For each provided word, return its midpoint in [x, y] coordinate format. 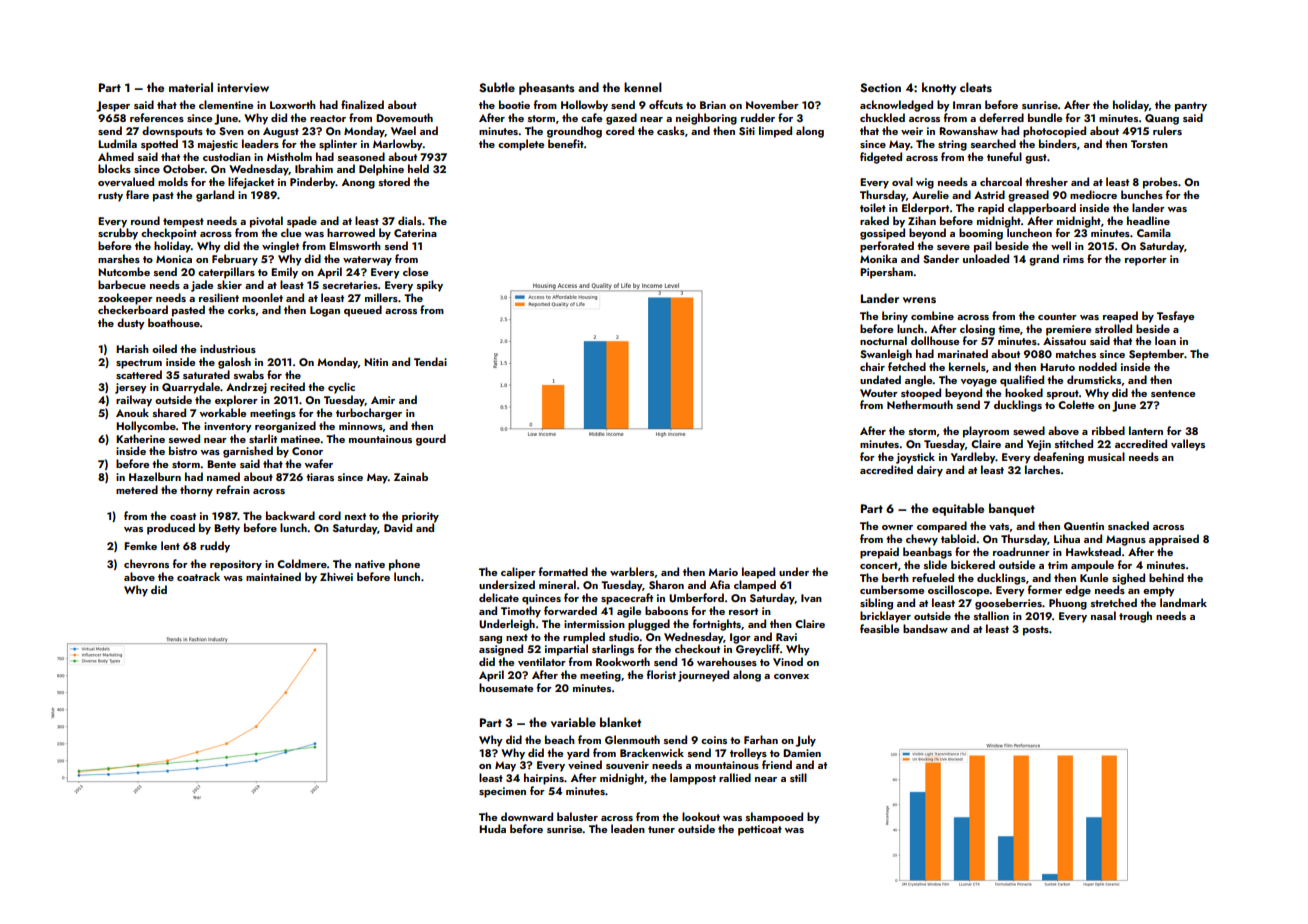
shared [169, 412]
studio [624, 636]
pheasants [547, 88]
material [191, 87]
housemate [506, 687]
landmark [1183, 602]
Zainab [411, 476]
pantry [1191, 107]
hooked [1024, 392]
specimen [502, 792]
